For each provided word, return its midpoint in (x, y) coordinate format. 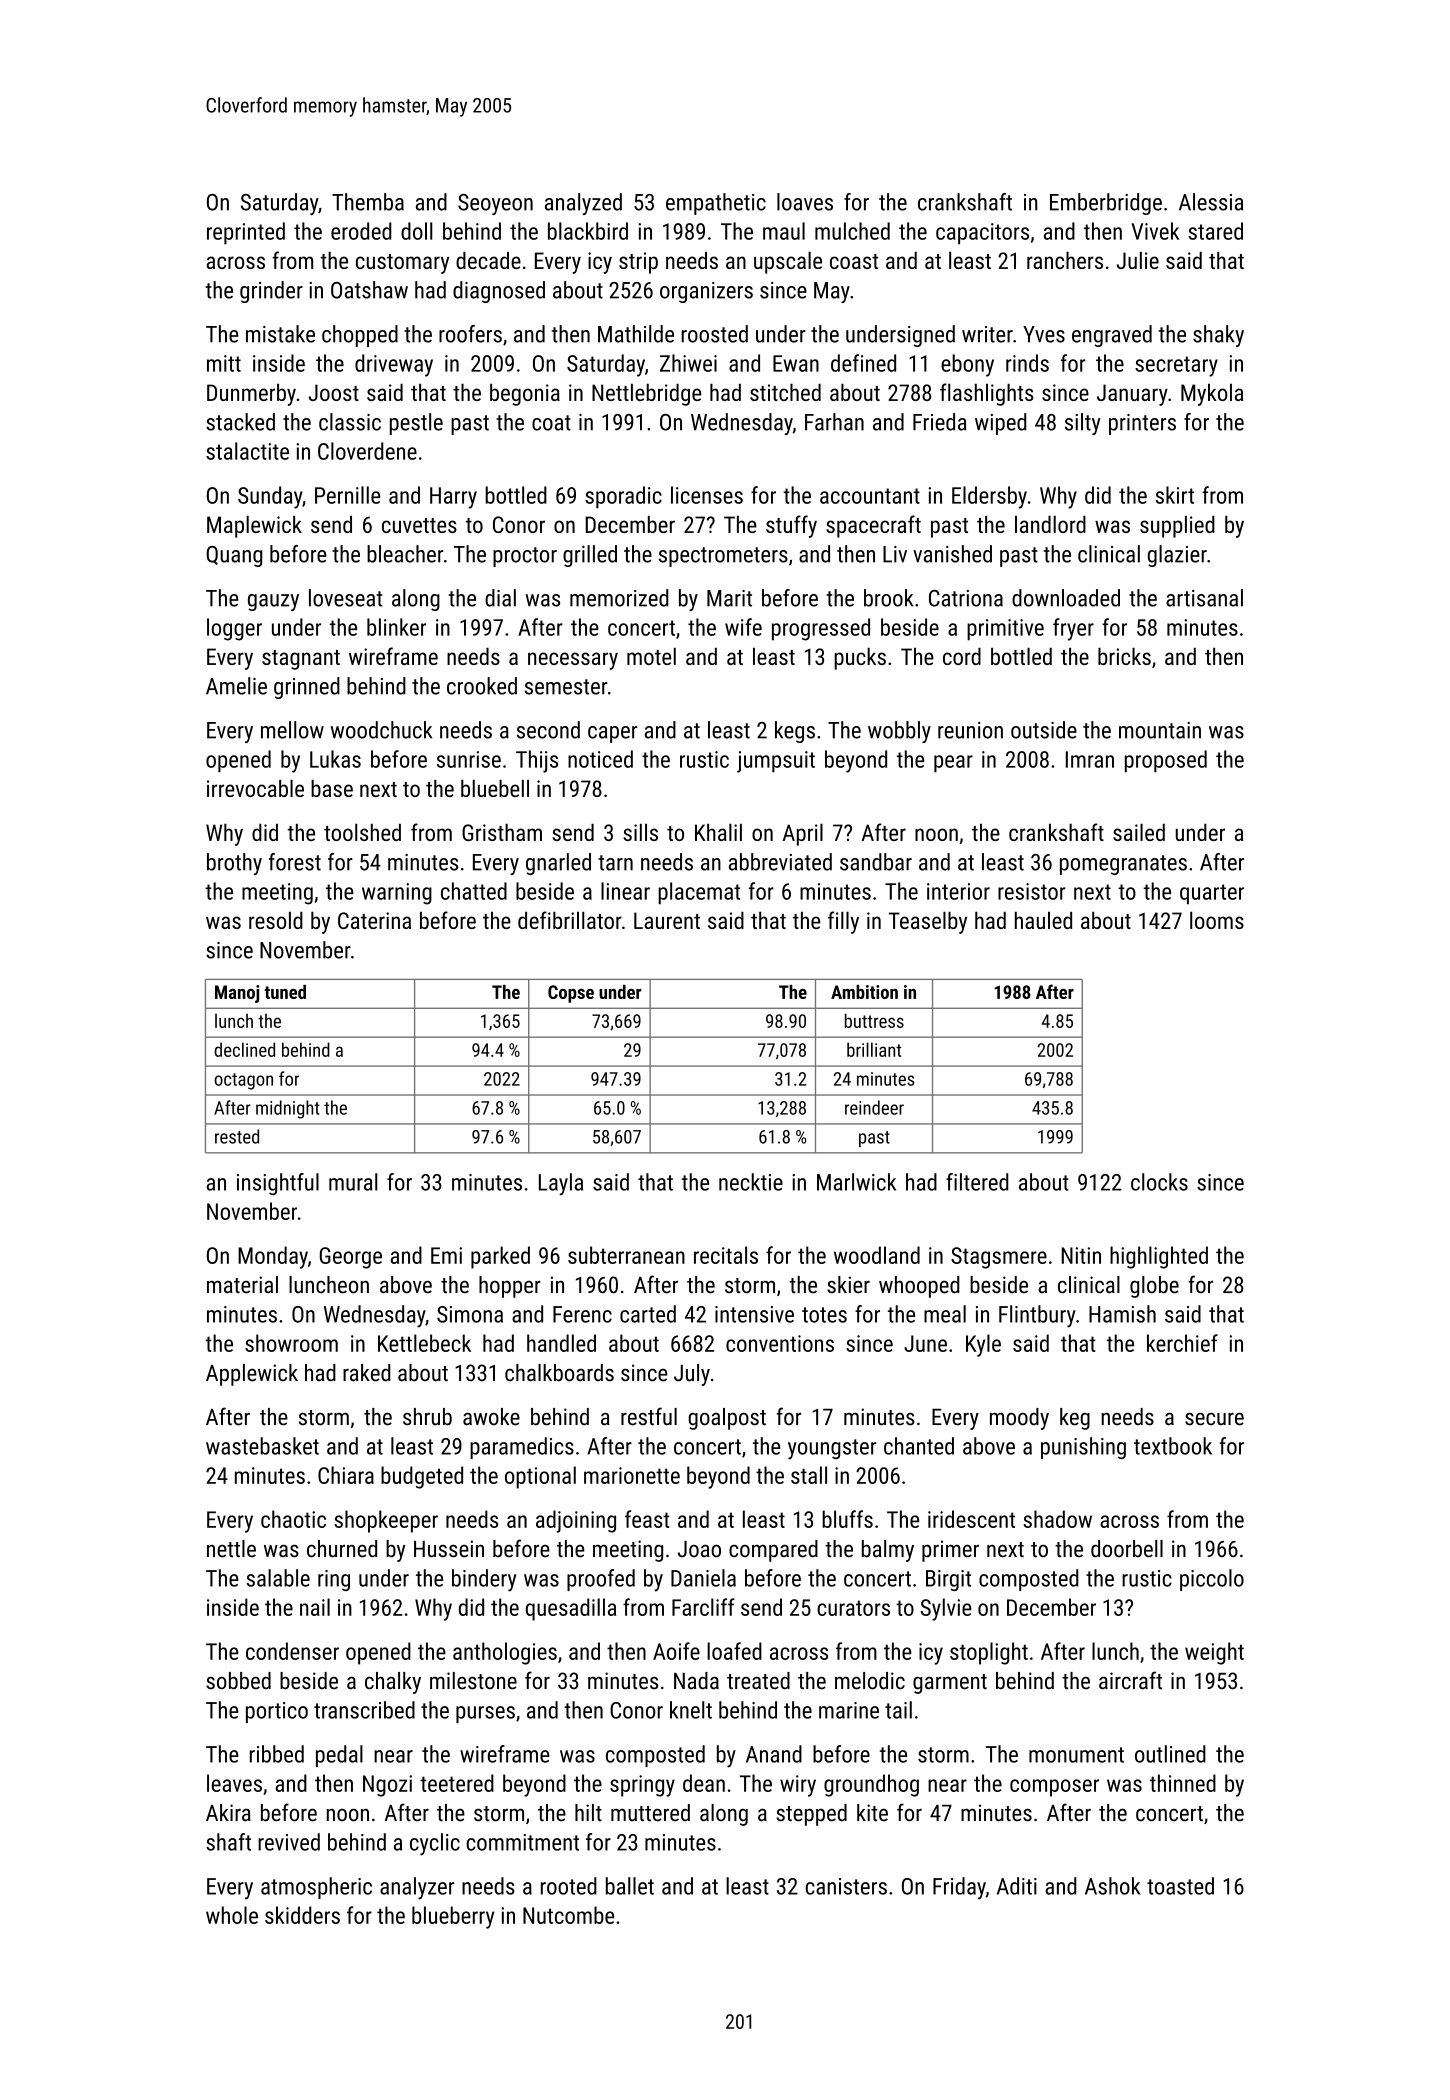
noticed (600, 759)
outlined (1170, 1754)
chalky (393, 1683)
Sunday (270, 497)
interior (958, 891)
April (803, 834)
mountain (1160, 730)
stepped (811, 1815)
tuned (285, 992)
